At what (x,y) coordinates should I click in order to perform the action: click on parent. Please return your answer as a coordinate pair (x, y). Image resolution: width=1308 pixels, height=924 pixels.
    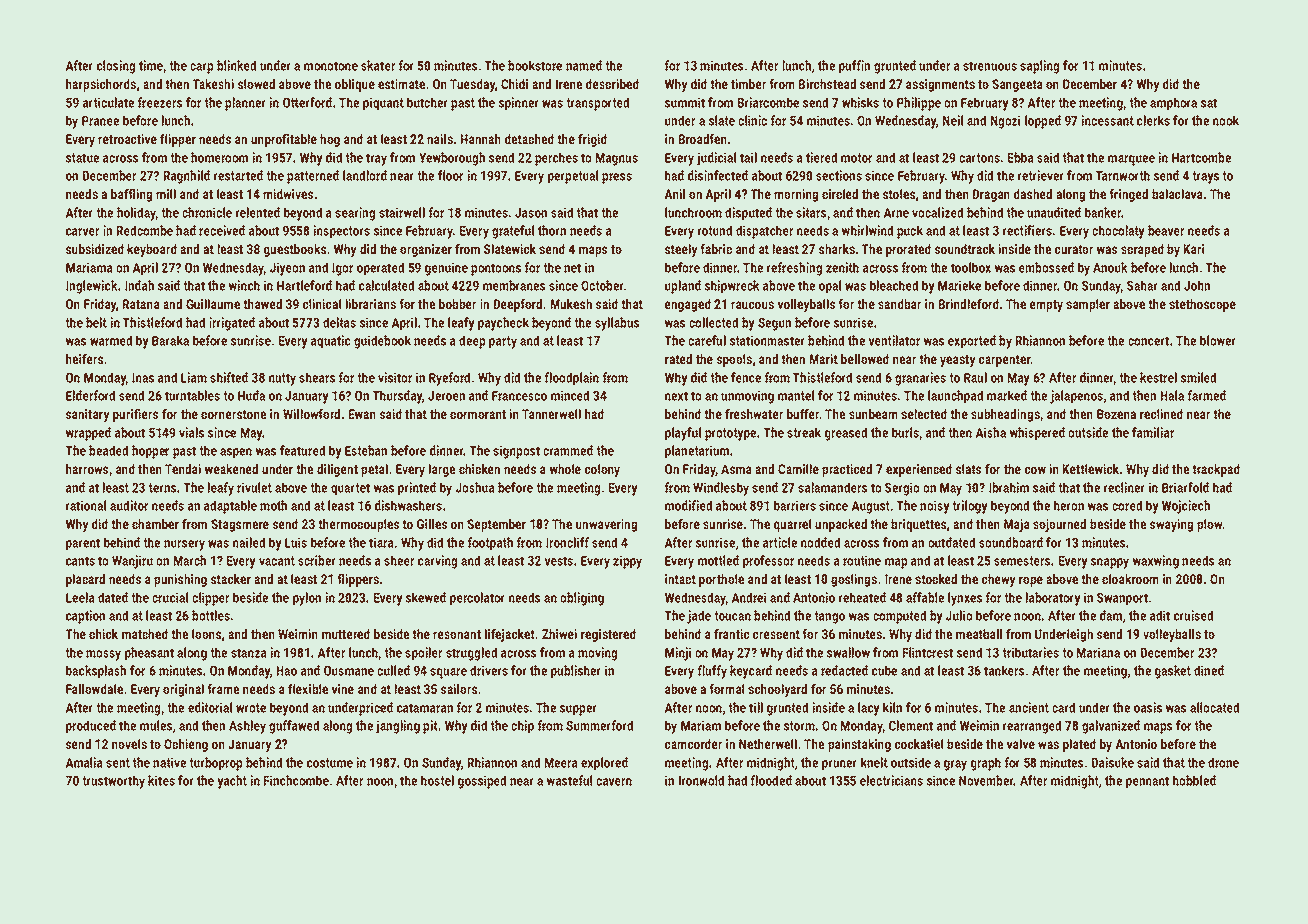
    Looking at the image, I should click on (83, 544).
